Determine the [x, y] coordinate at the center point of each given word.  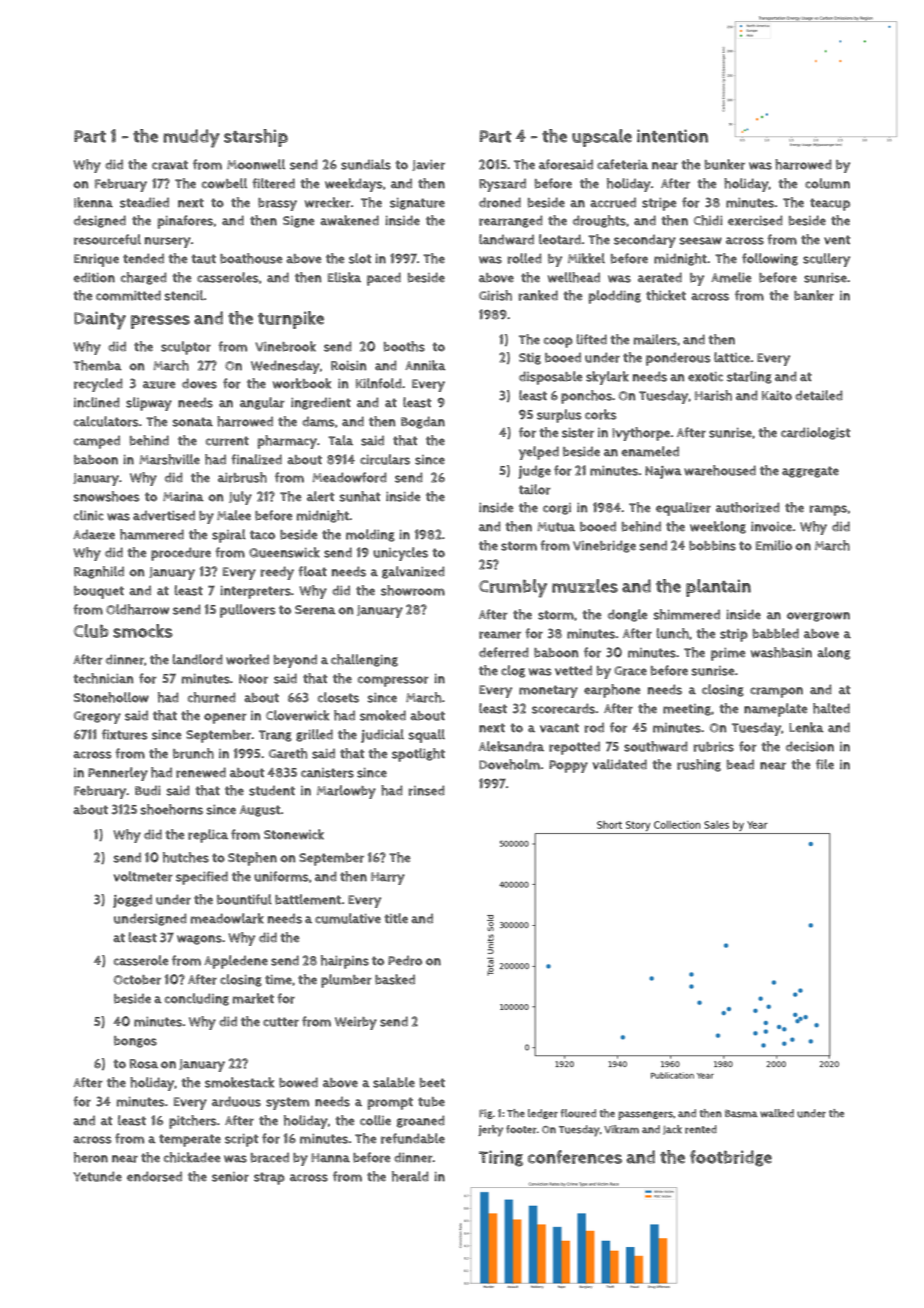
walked [777, 1113]
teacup [830, 204]
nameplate [776, 710]
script [241, 1140]
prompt [390, 1103]
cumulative [348, 918]
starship [256, 138]
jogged [132, 901]
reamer [500, 635]
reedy [277, 573]
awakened [349, 220]
